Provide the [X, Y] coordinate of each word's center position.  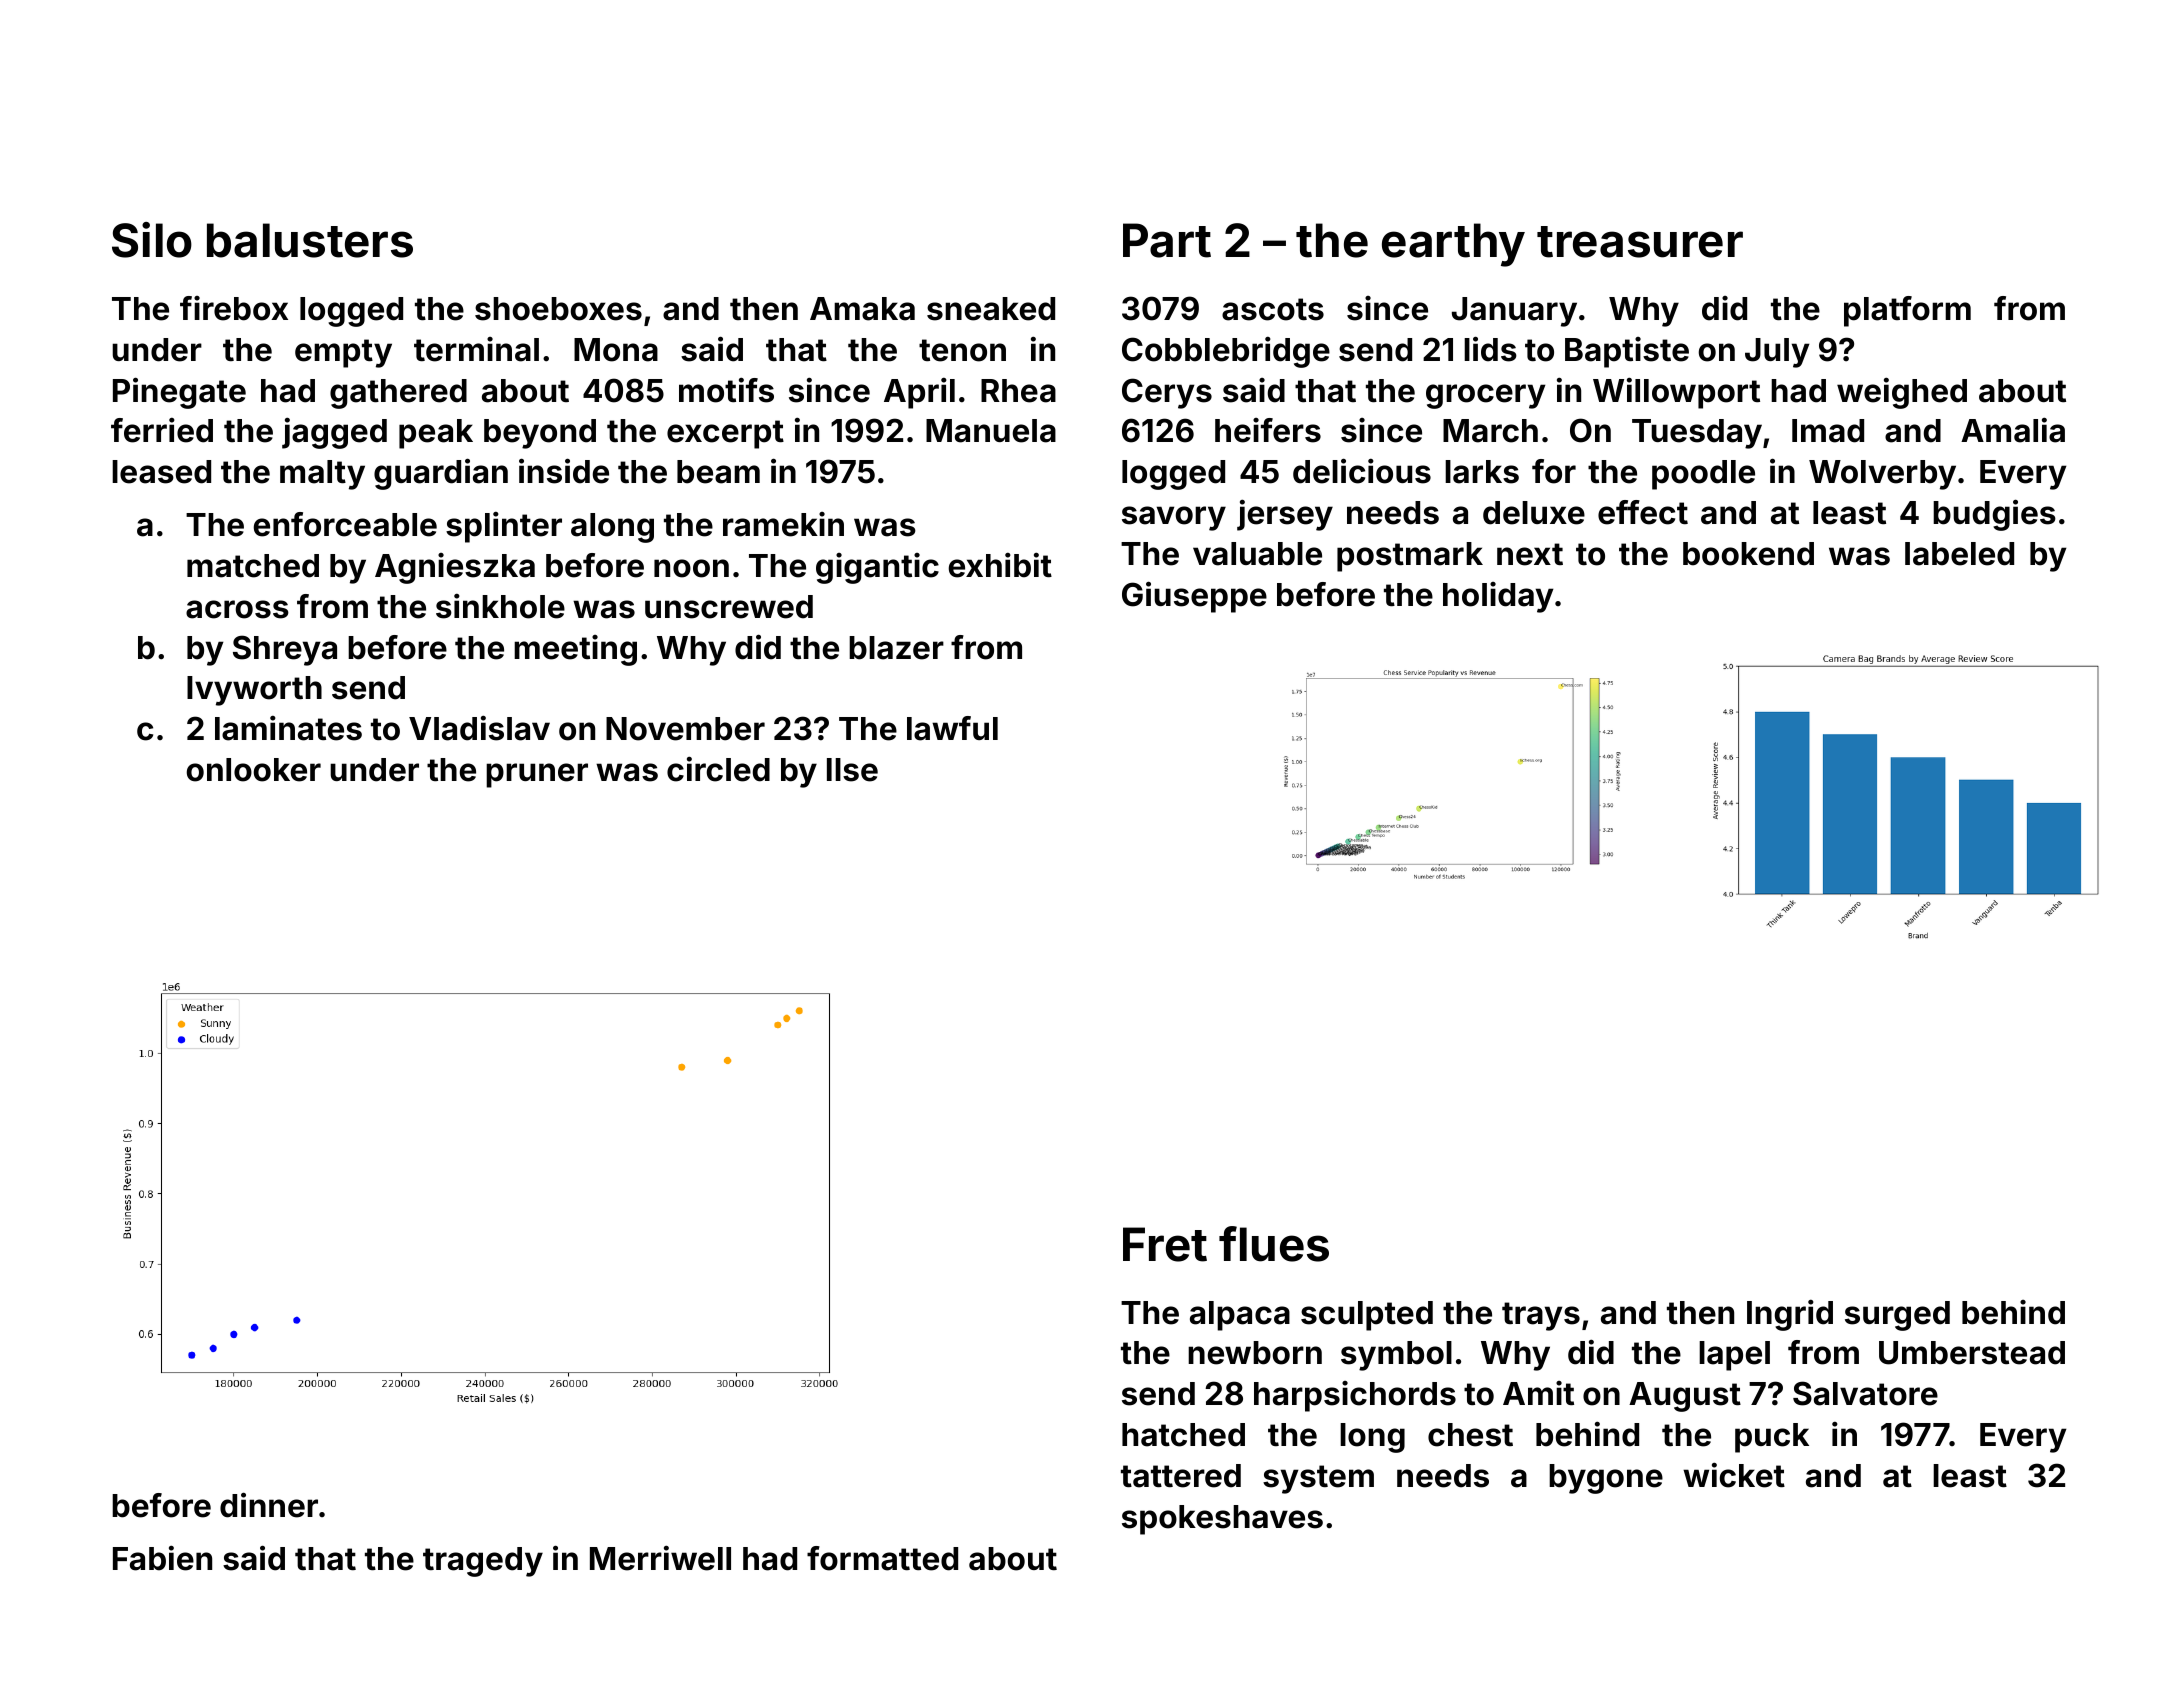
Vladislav [479, 728]
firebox [234, 308]
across [237, 609]
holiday [1498, 597]
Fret [1165, 1244]
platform [1907, 311]
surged [1897, 1316]
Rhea [1018, 391]
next [1530, 554]
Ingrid [1790, 1315]
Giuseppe [1194, 597]
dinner [269, 1505]
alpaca [1240, 1316]
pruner [537, 775]
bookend [1748, 554]
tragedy [483, 1562]
